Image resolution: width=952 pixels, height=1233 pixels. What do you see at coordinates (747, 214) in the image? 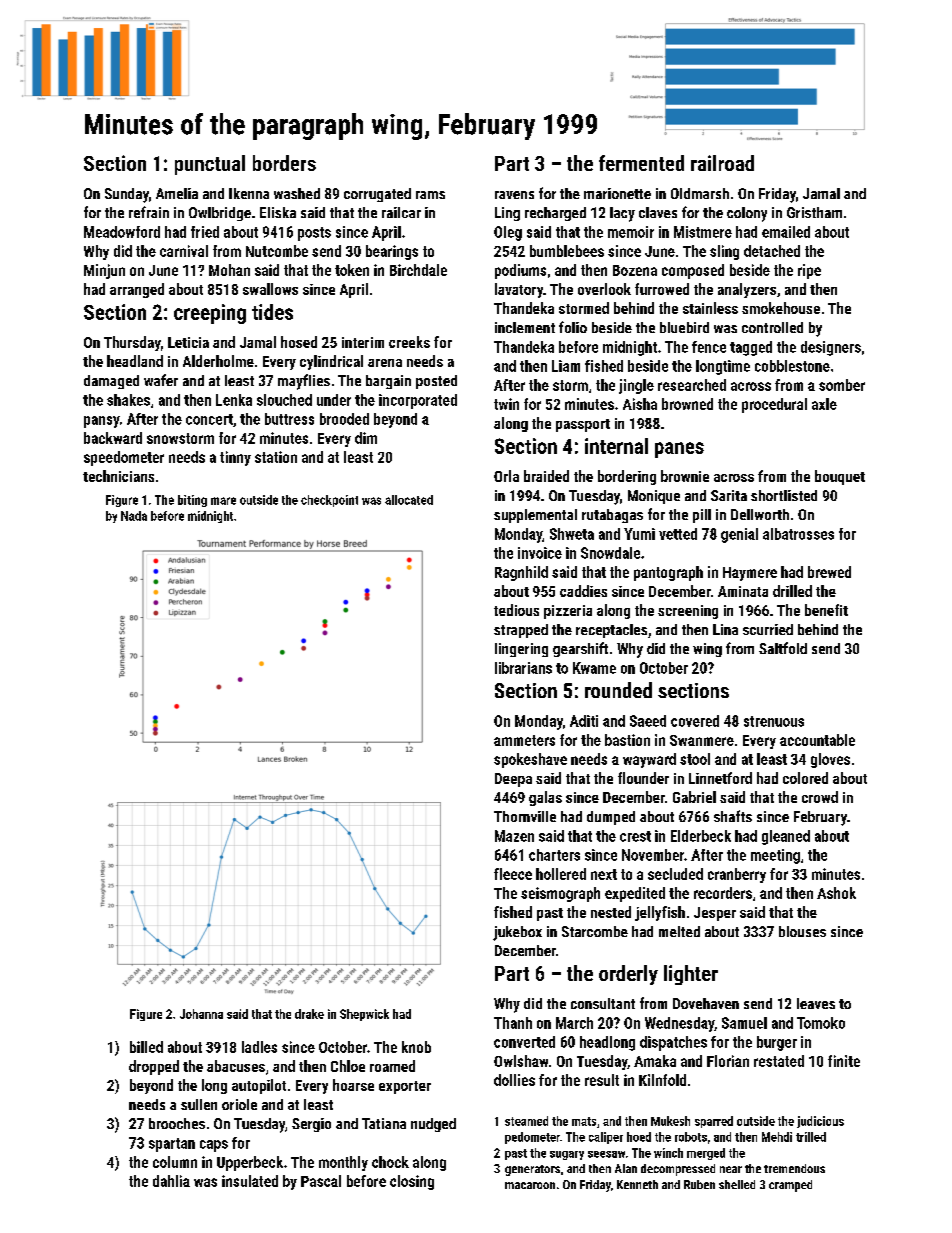
I see `colony` at bounding box center [747, 214].
